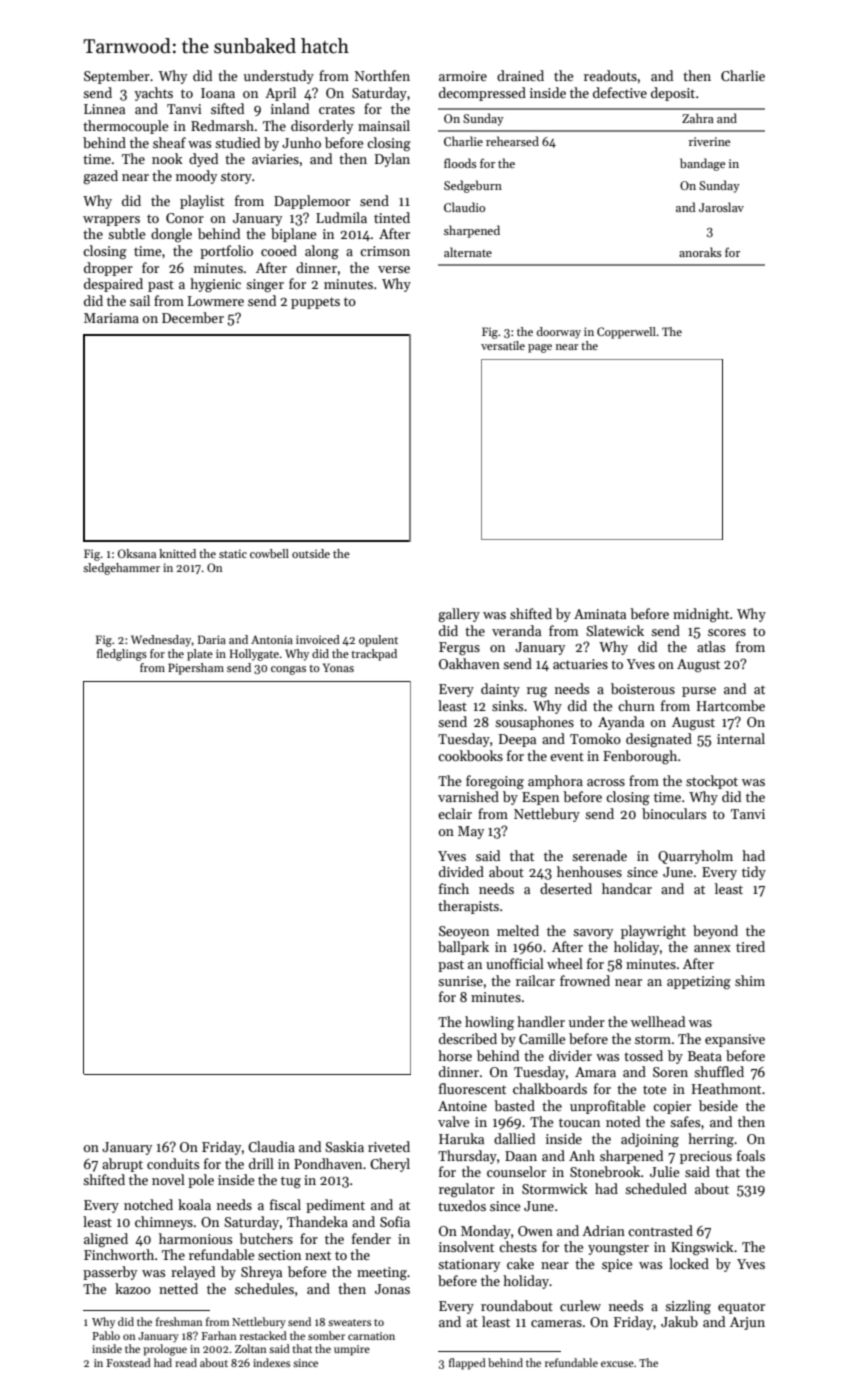  I want to click on excuse, so click(617, 1364).
